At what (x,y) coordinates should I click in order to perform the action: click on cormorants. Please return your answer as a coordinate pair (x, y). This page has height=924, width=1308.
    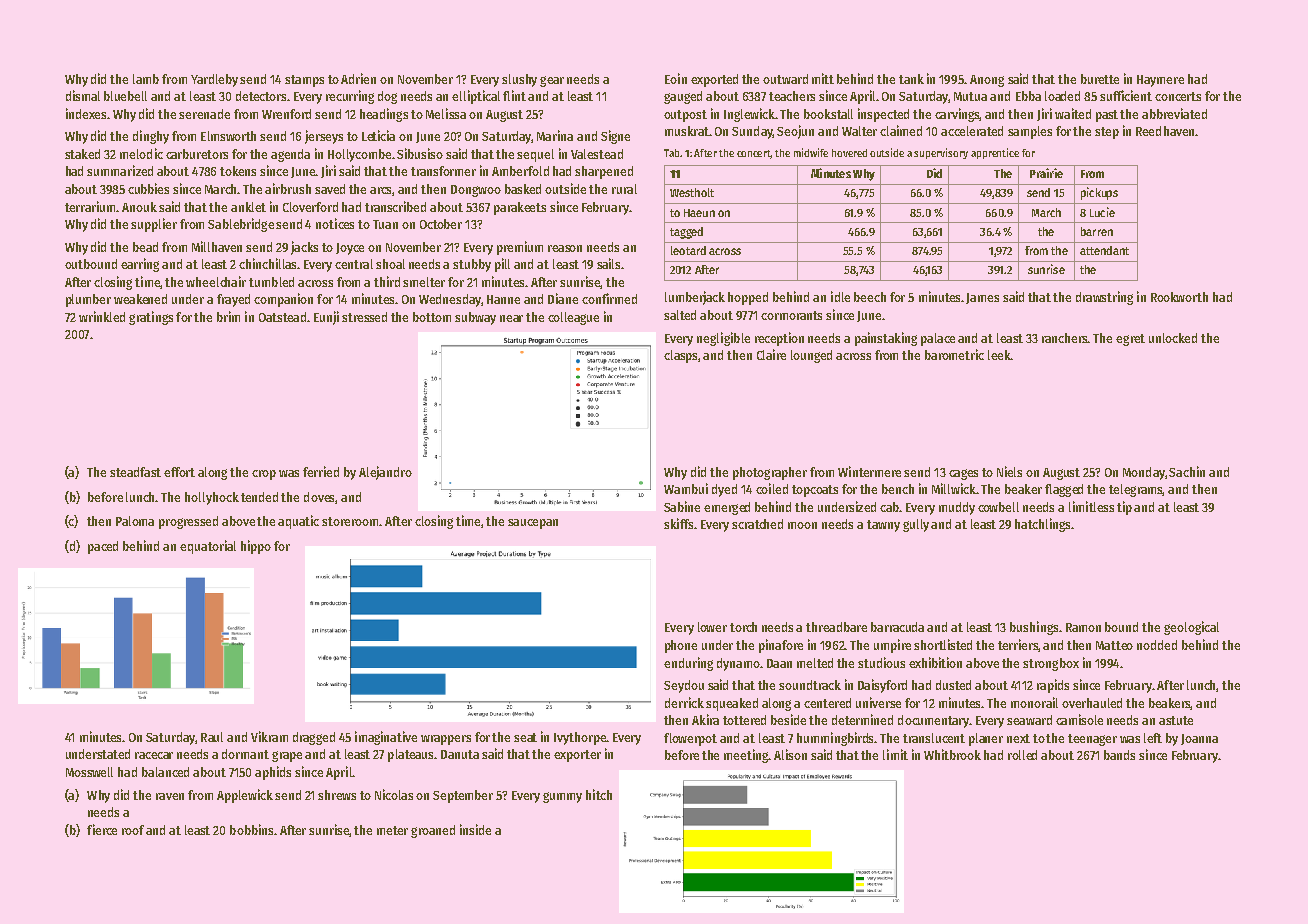
    Looking at the image, I should click on (791, 315).
